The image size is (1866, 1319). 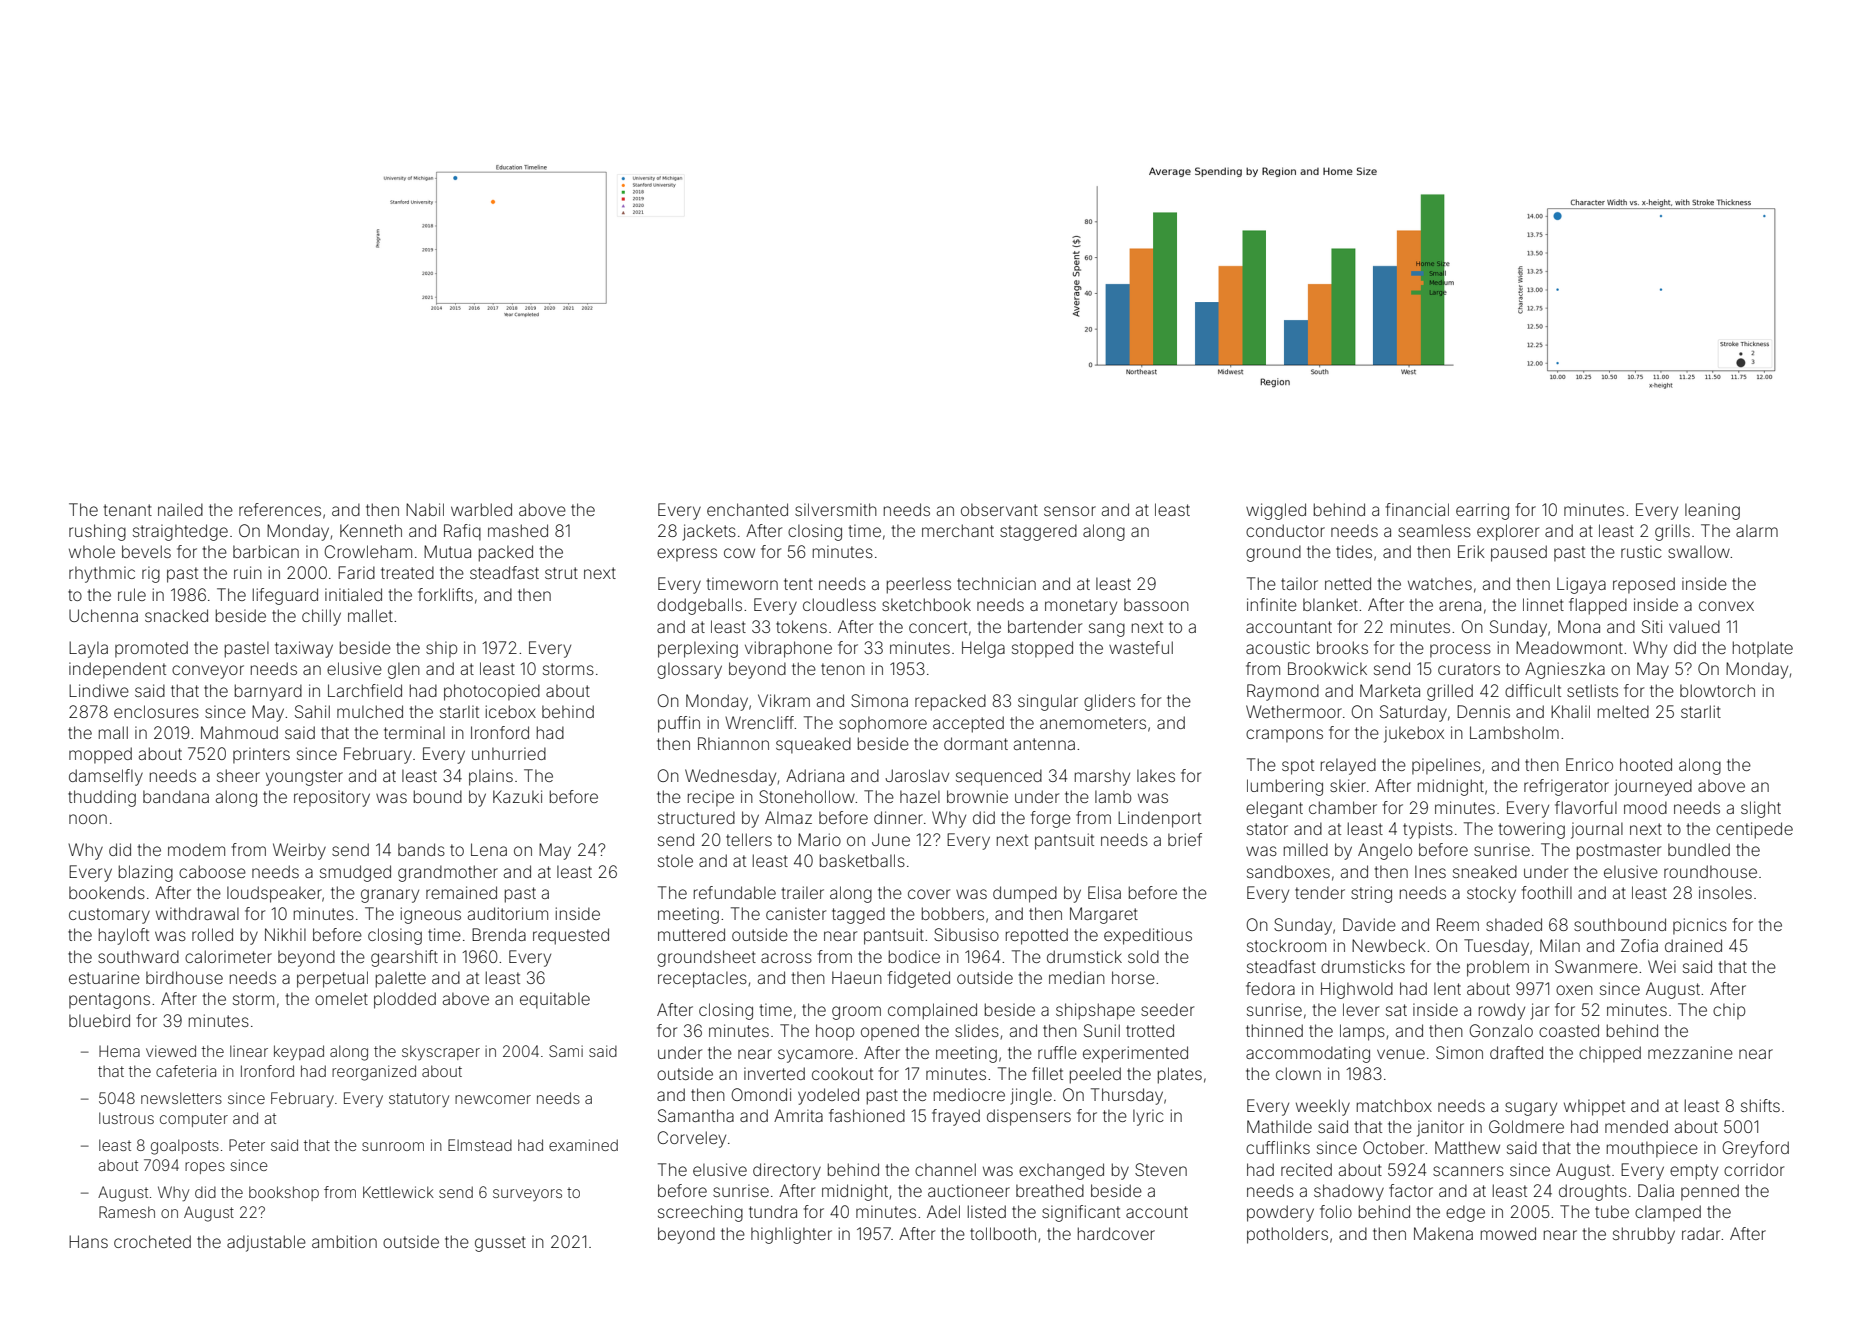 I want to click on plains, so click(x=491, y=777).
